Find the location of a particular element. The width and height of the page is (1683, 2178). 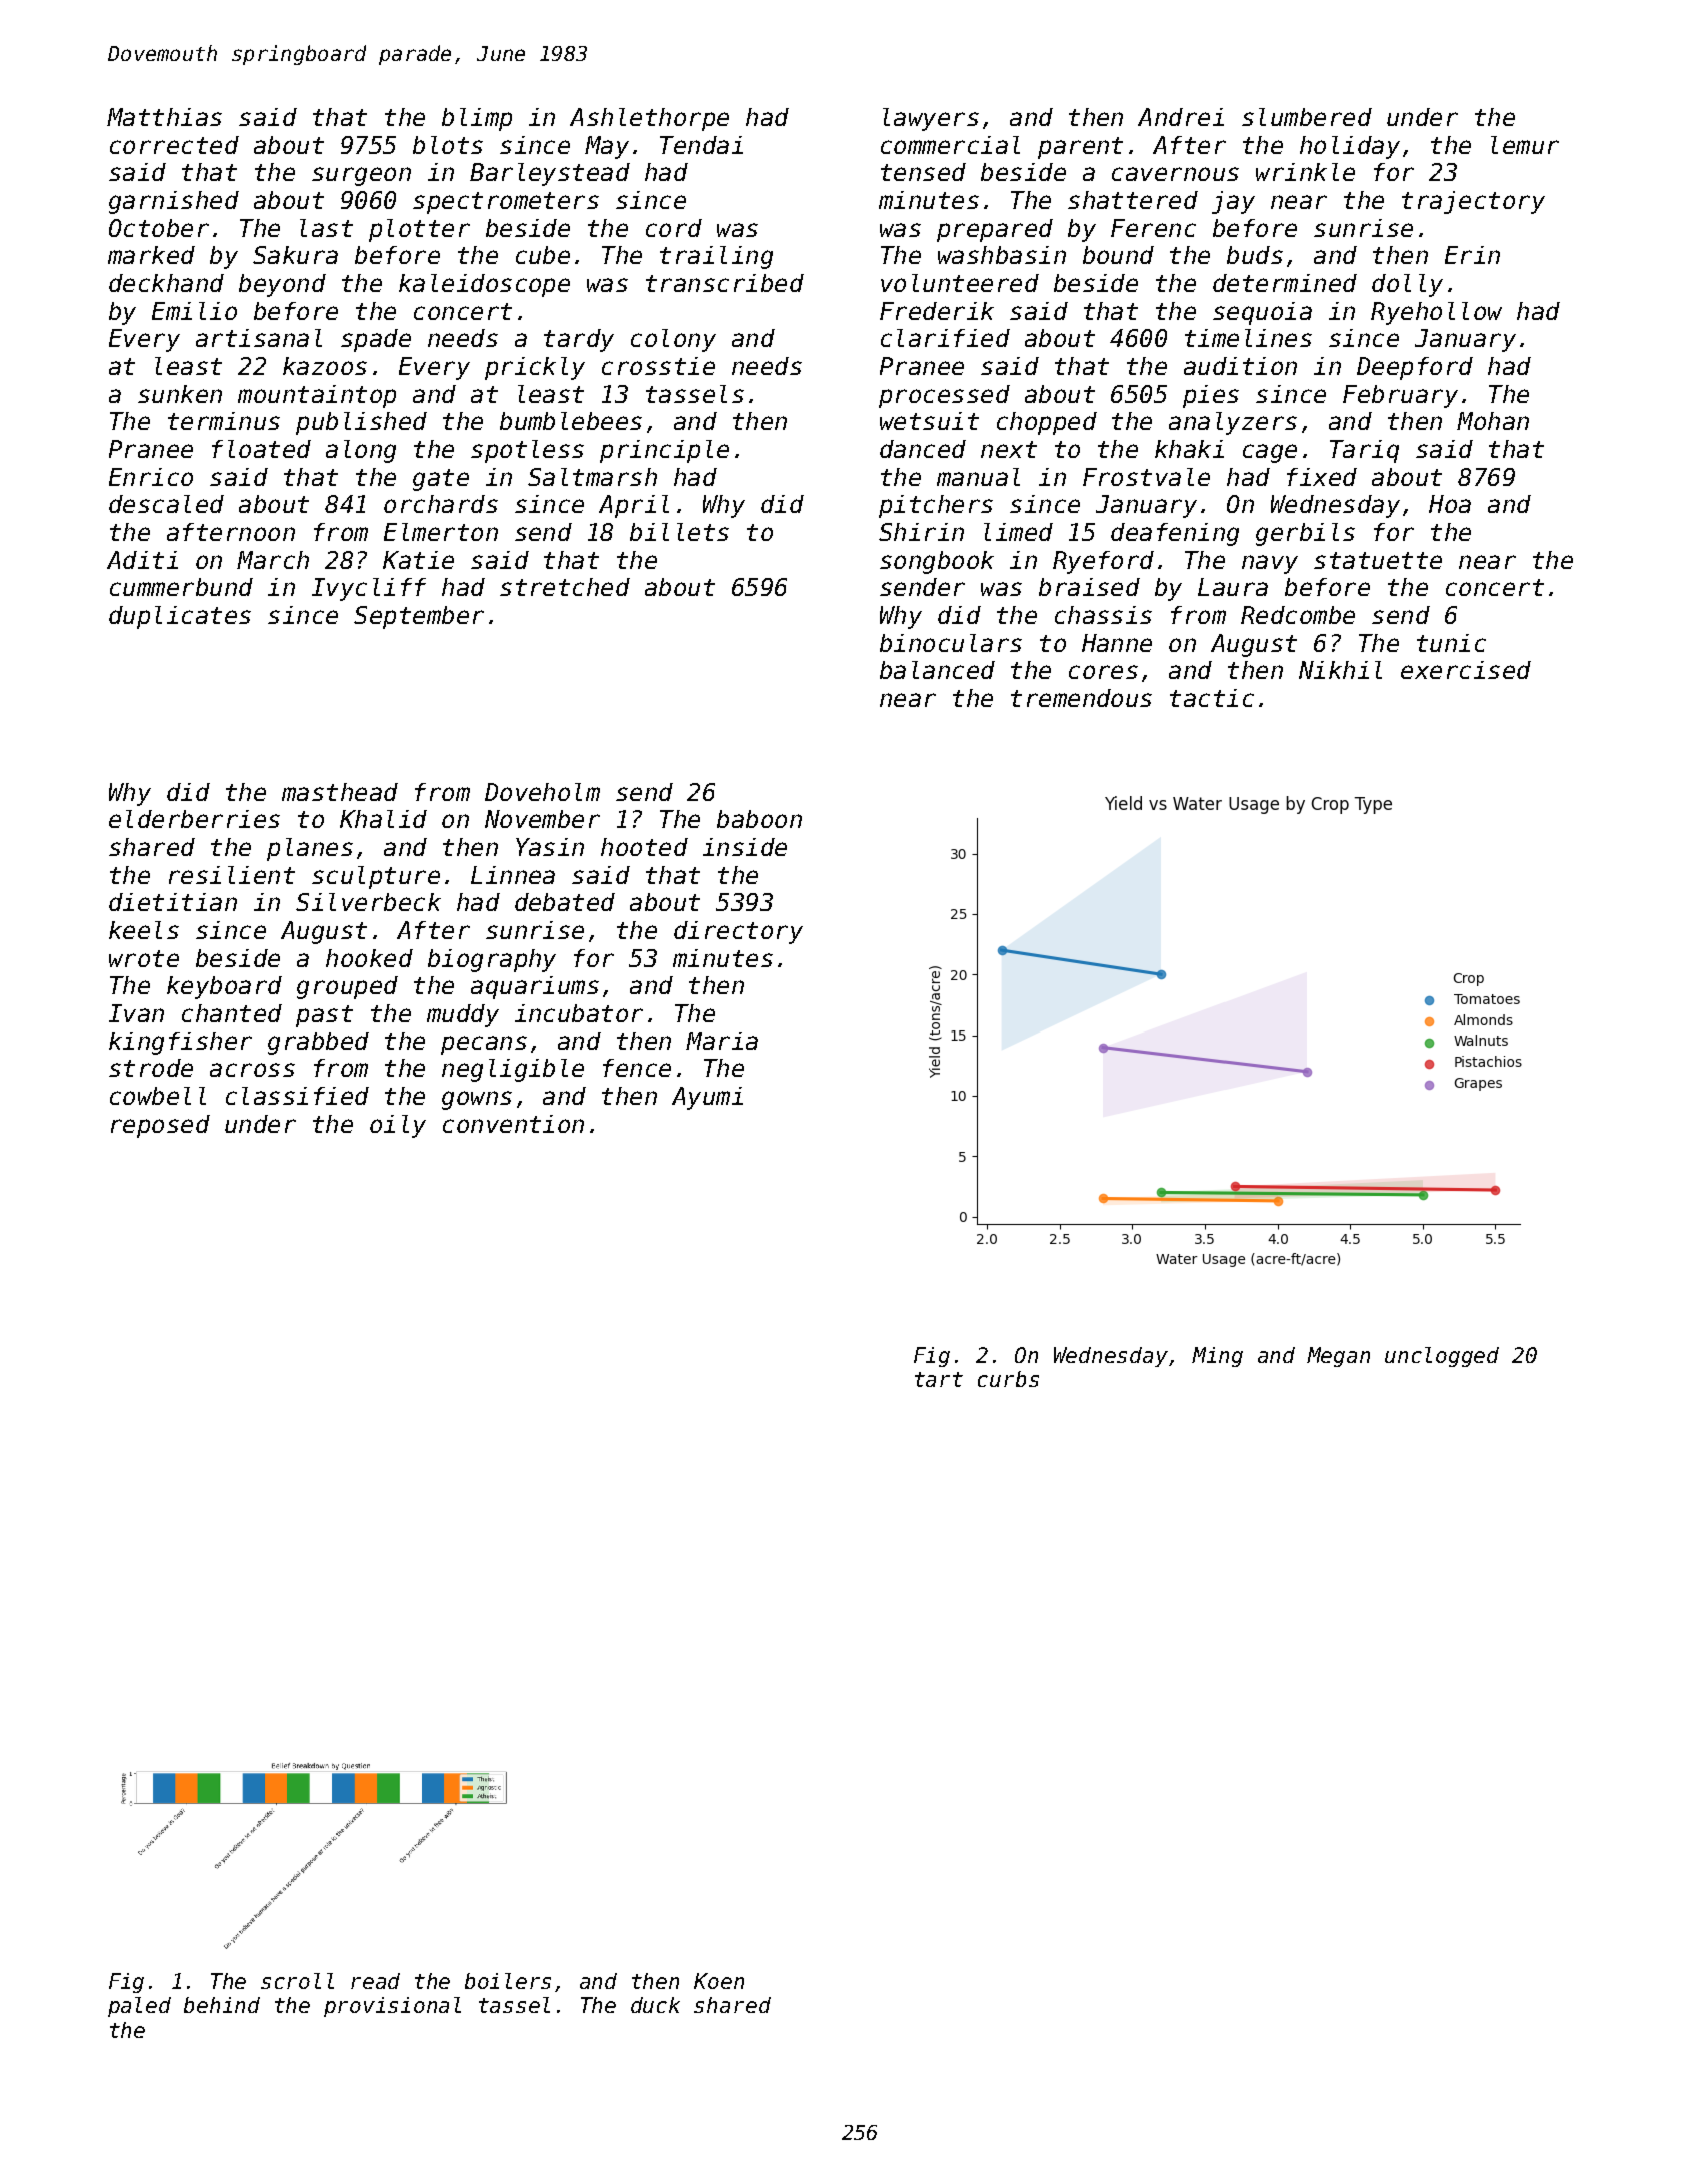

Ayumi is located at coordinates (707, 1098).
